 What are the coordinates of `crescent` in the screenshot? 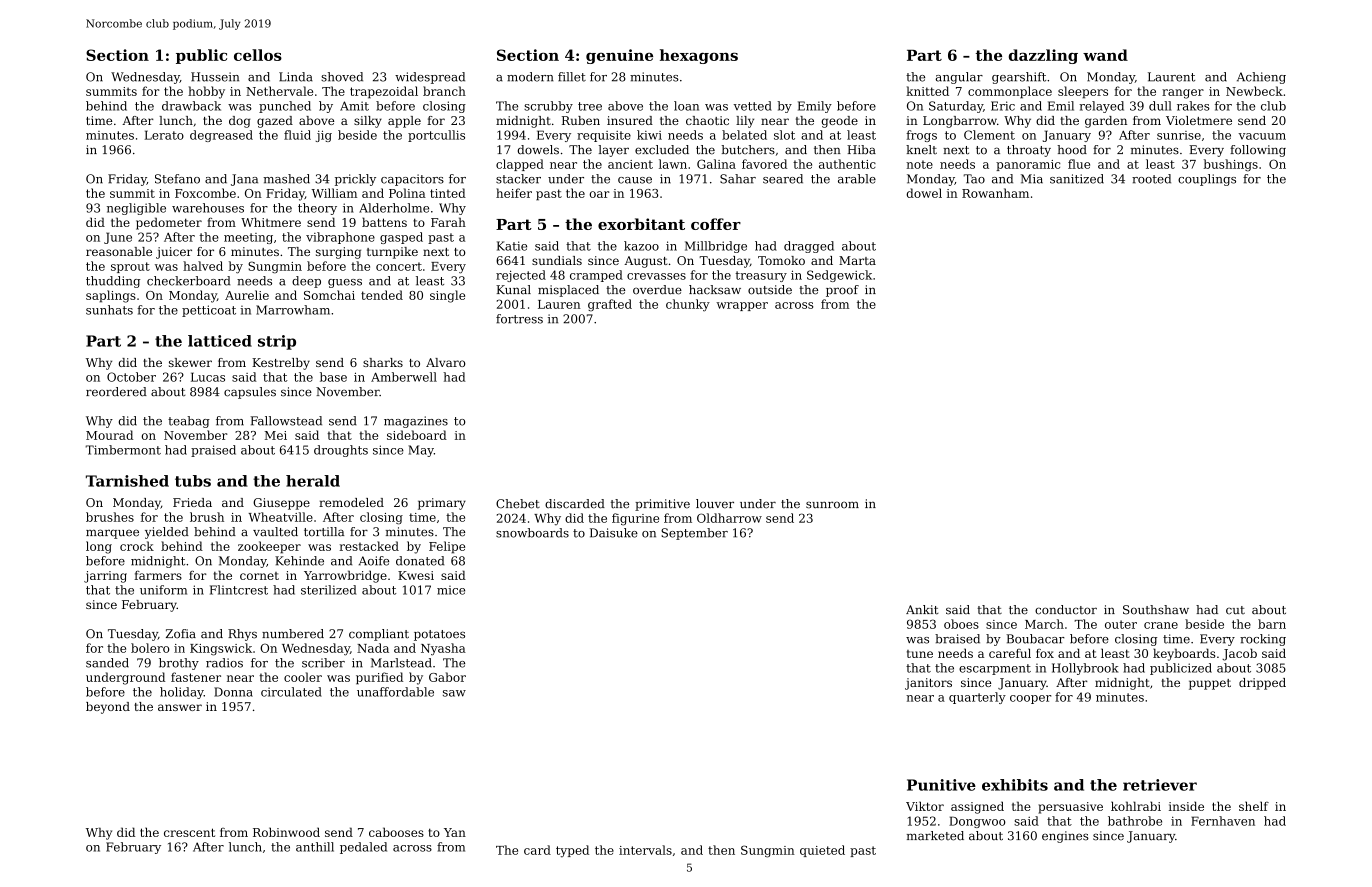 It's located at (189, 832).
